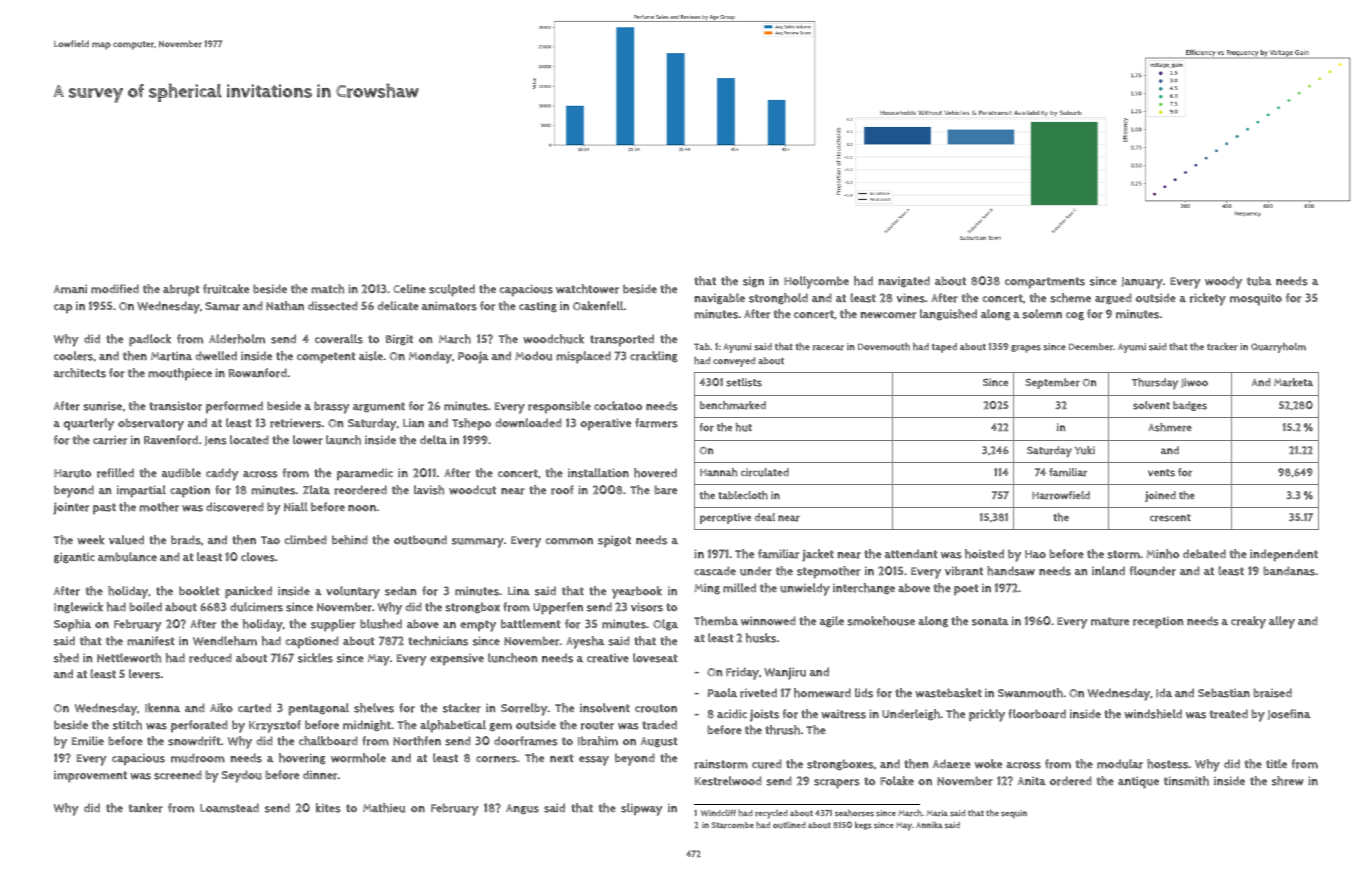 The height and width of the page is (887, 1372). I want to click on responsible, so click(559, 407).
